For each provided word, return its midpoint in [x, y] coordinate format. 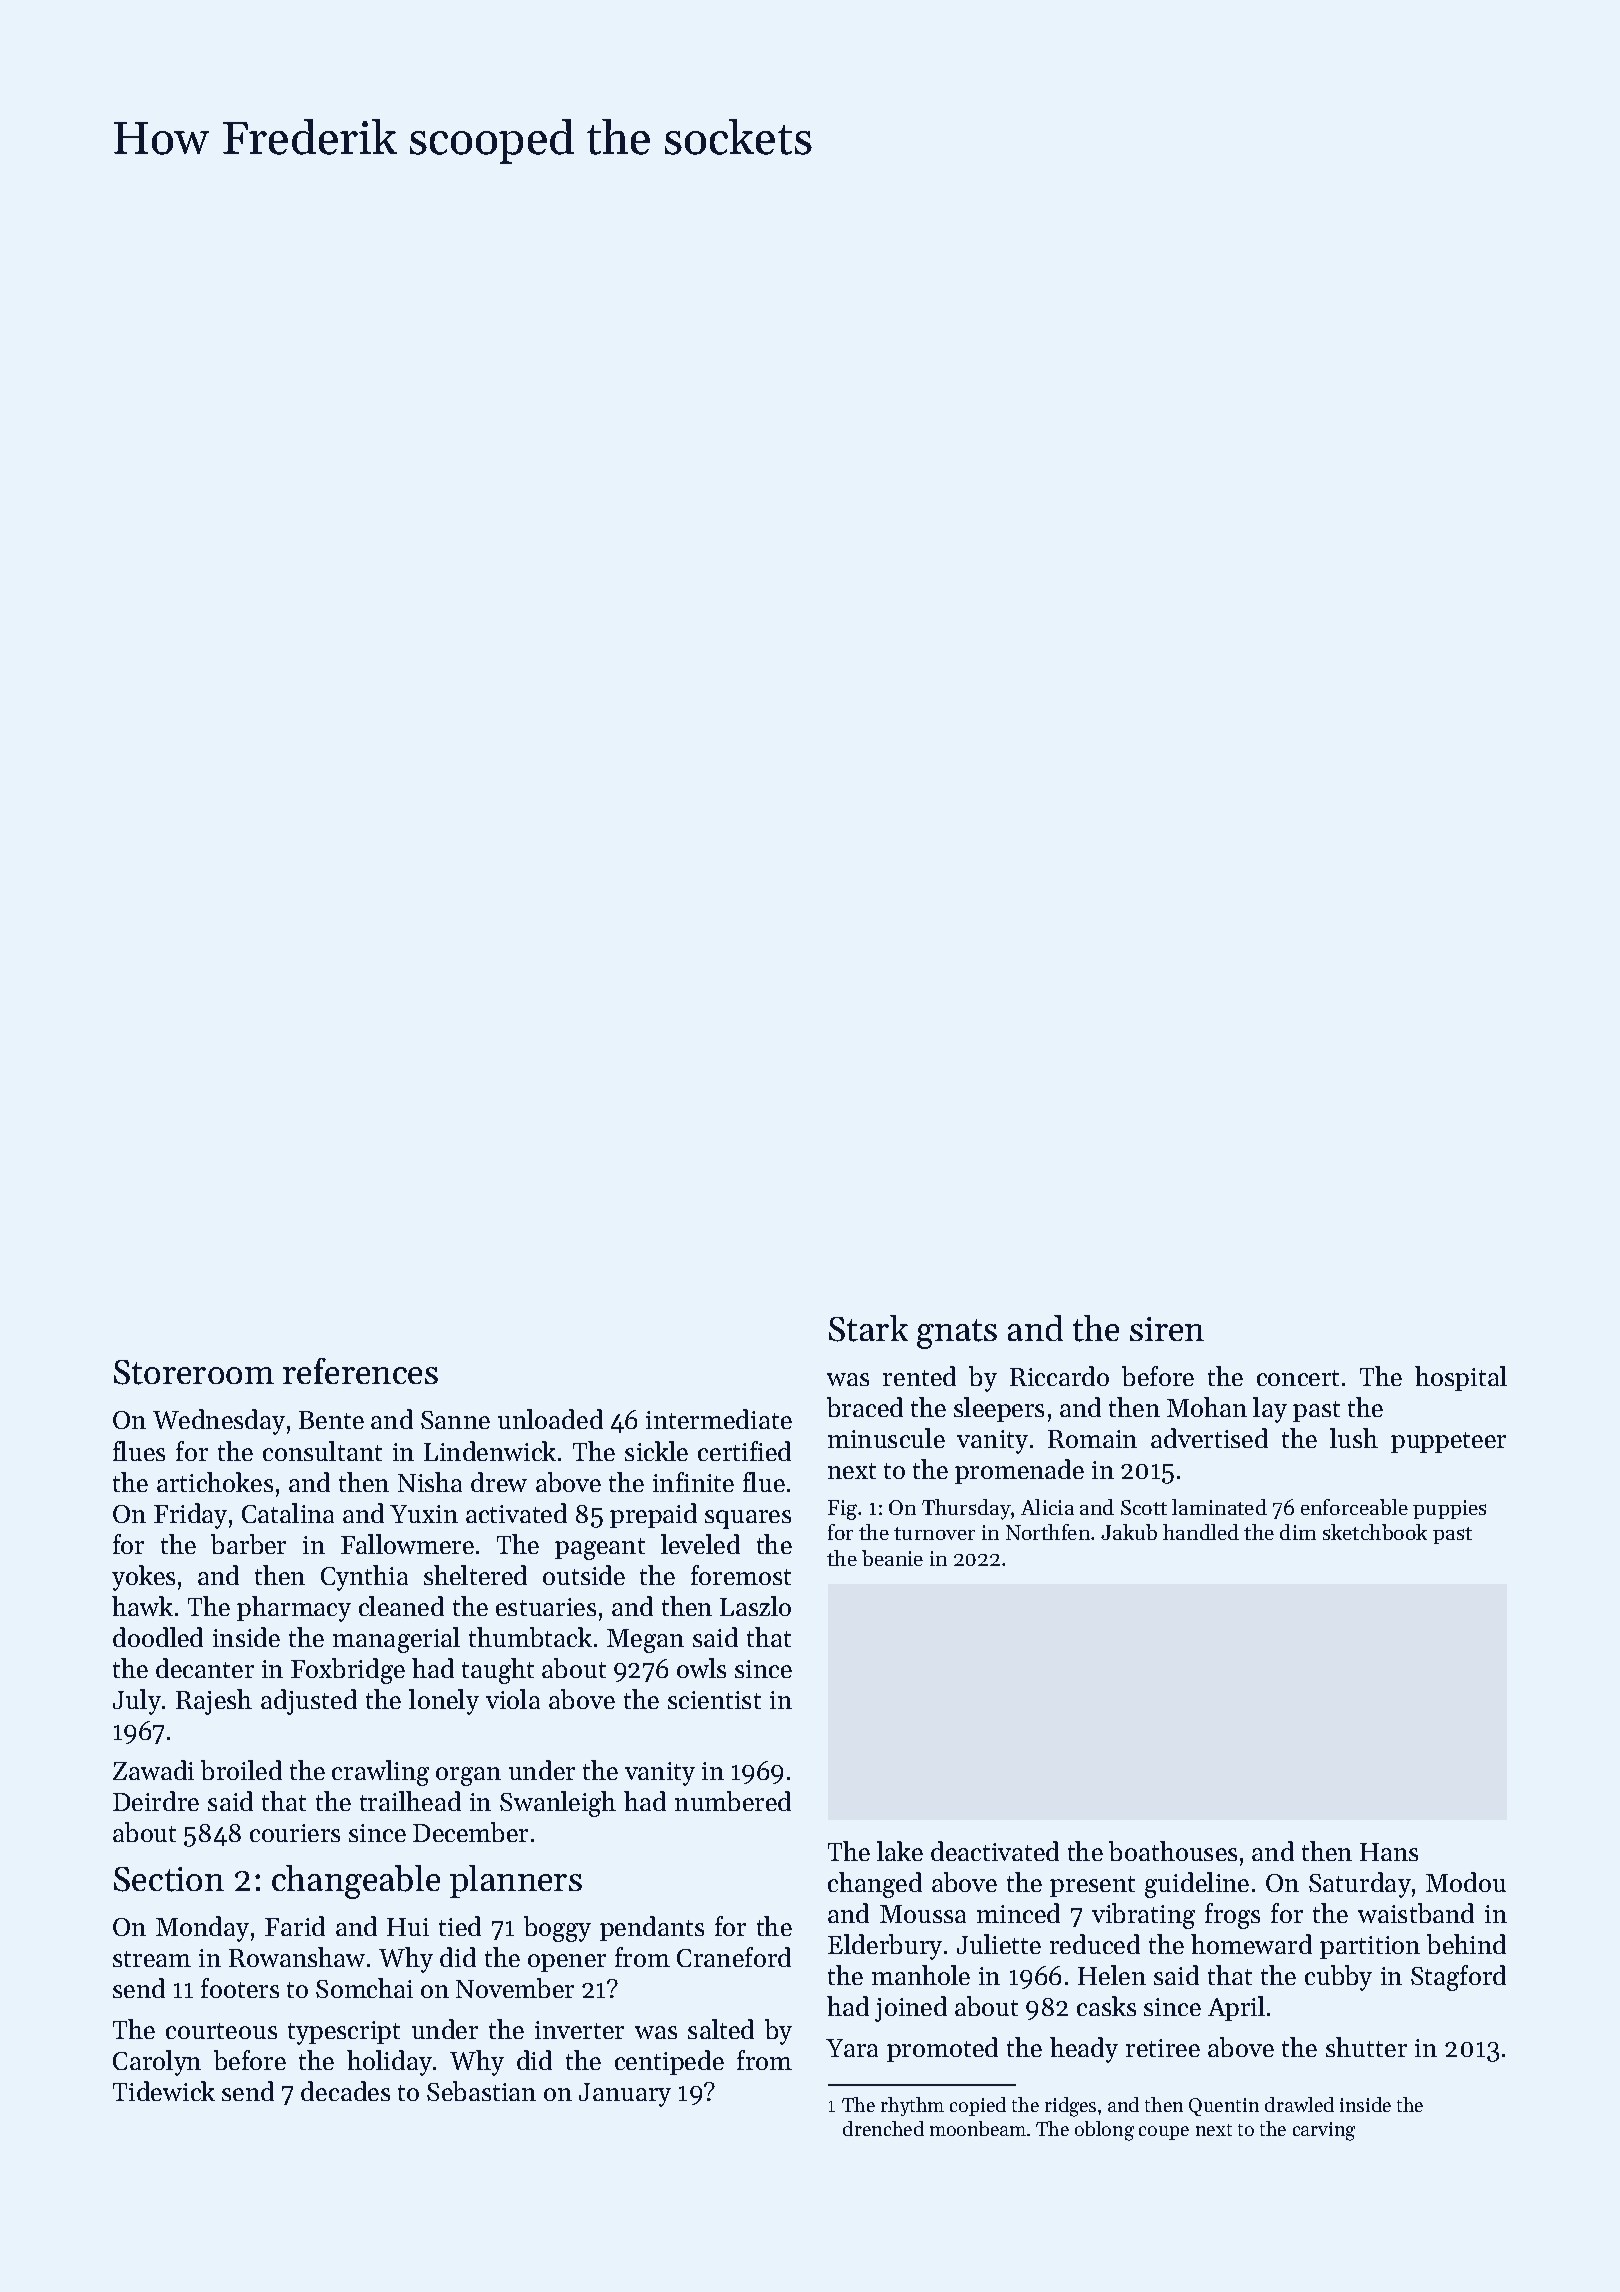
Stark [868, 1328]
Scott [1144, 1507]
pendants [652, 1928]
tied [460, 1926]
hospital [1461, 1378]
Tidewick [164, 2091]
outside [584, 1575]
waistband [1416, 1913]
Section [169, 1879]
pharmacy [294, 1609]
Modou [1466, 1882]
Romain [1092, 1439]
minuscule [886, 1438]
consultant [322, 1451]
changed [875, 1885]
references [360, 1371]
